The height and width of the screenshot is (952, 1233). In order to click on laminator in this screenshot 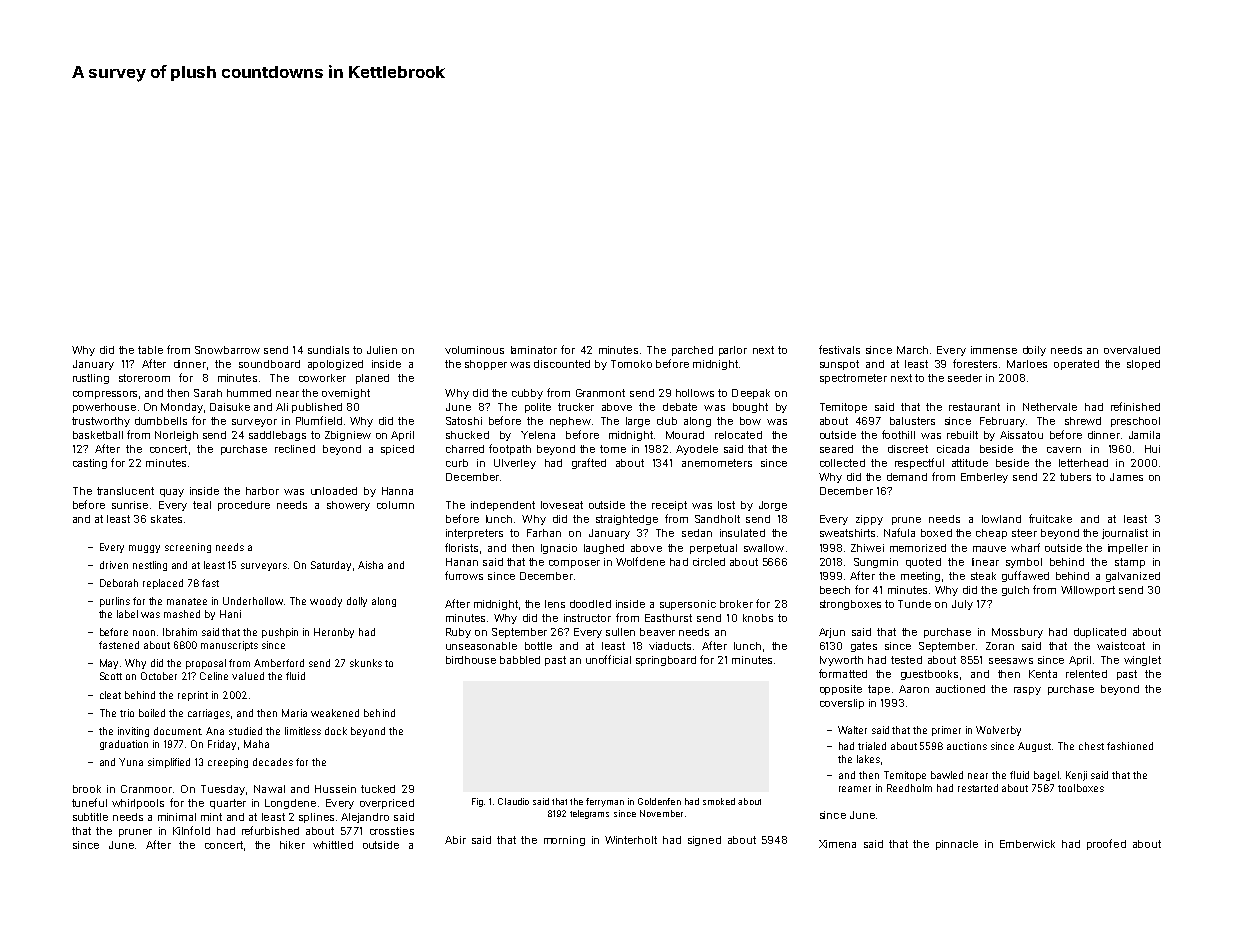, I will do `click(534, 350)`.
